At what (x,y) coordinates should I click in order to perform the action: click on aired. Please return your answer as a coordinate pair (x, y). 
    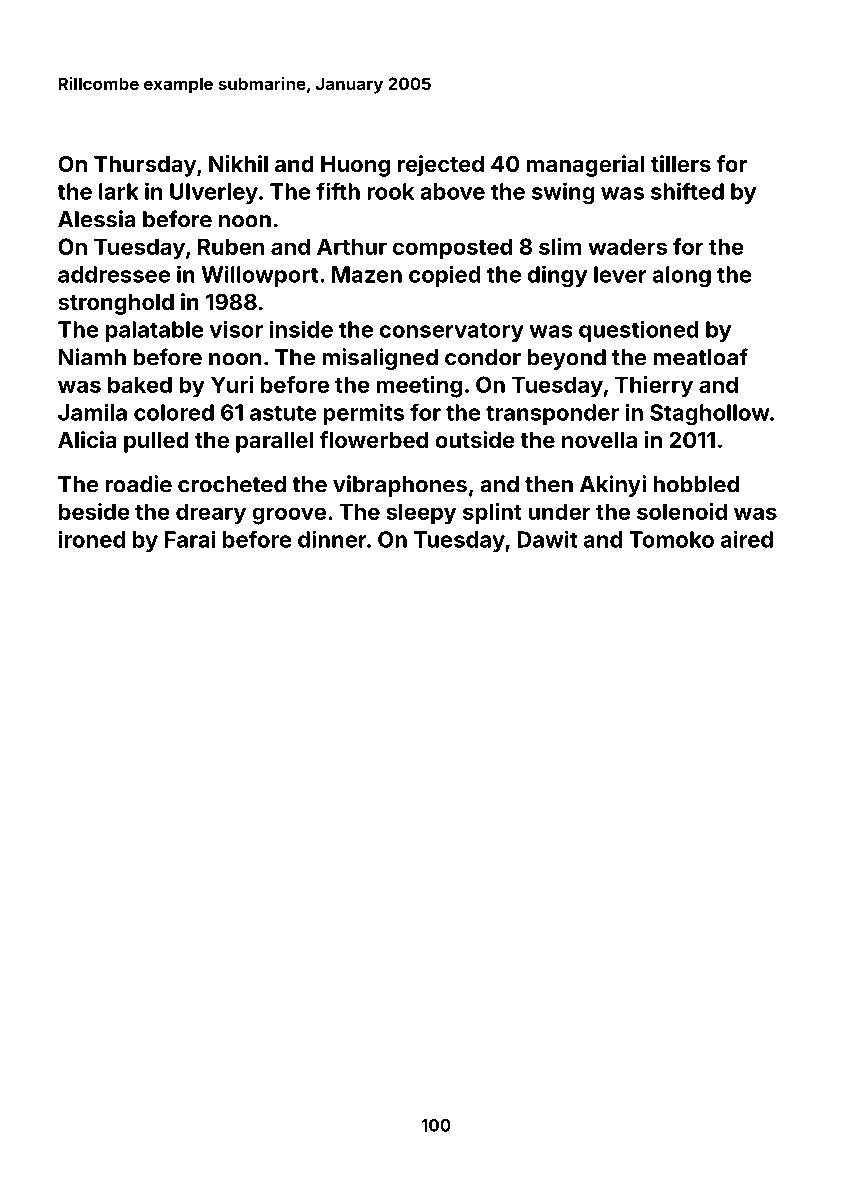
    Looking at the image, I should click on (747, 539).
